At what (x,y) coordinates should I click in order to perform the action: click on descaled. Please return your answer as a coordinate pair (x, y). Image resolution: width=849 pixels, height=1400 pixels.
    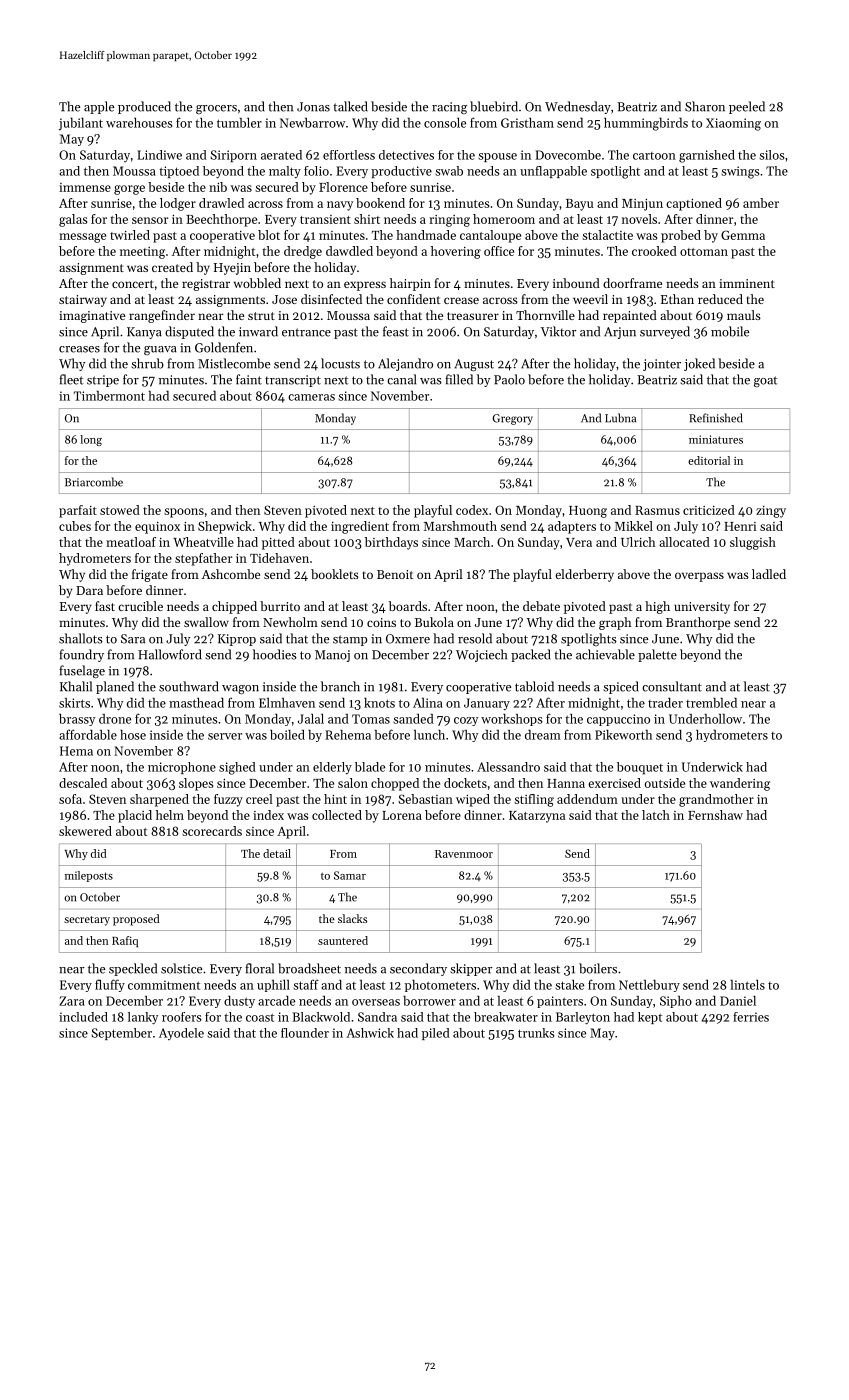
    Looking at the image, I should click on (83, 783).
